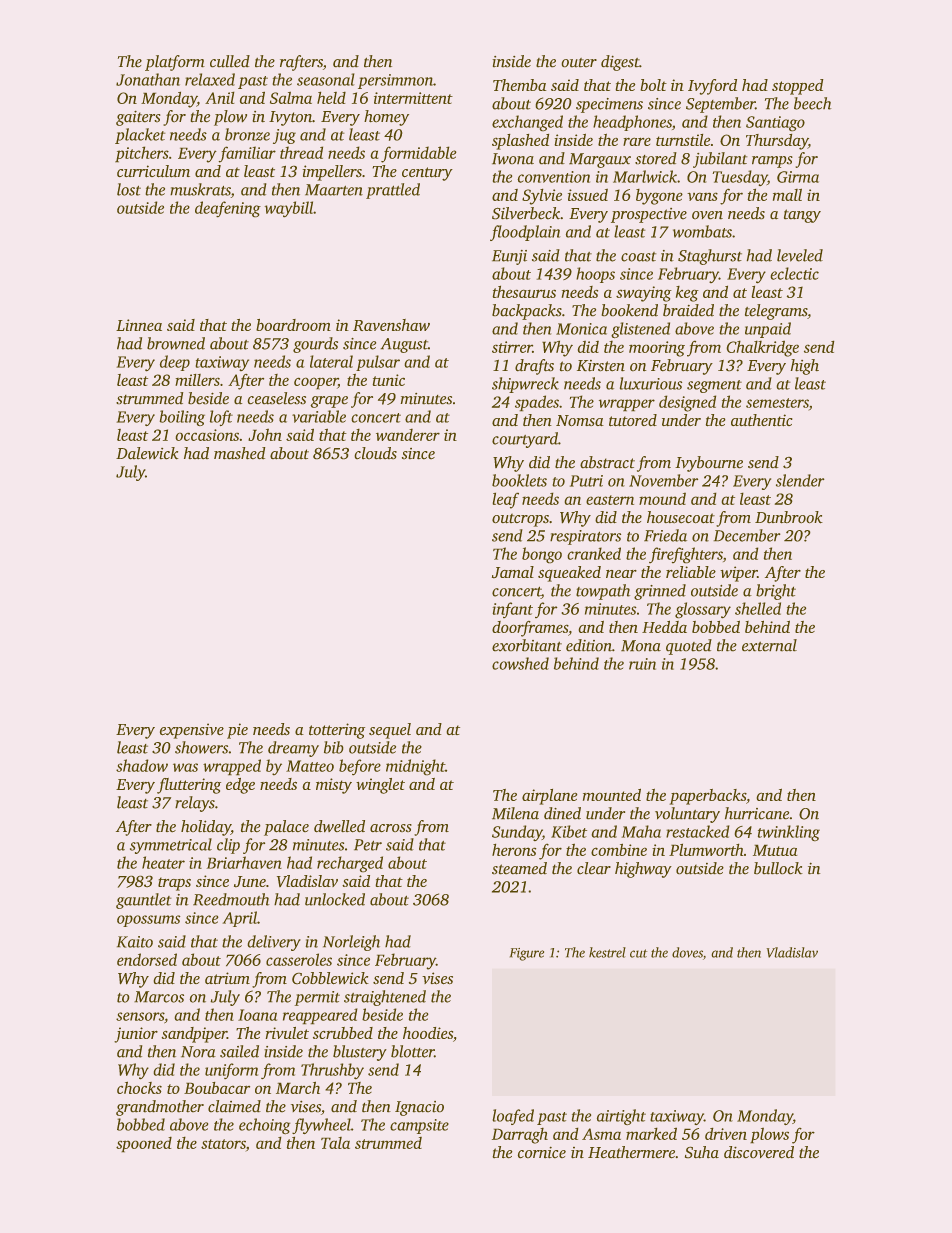 This document has width=952, height=1233. I want to click on winglet, so click(380, 786).
